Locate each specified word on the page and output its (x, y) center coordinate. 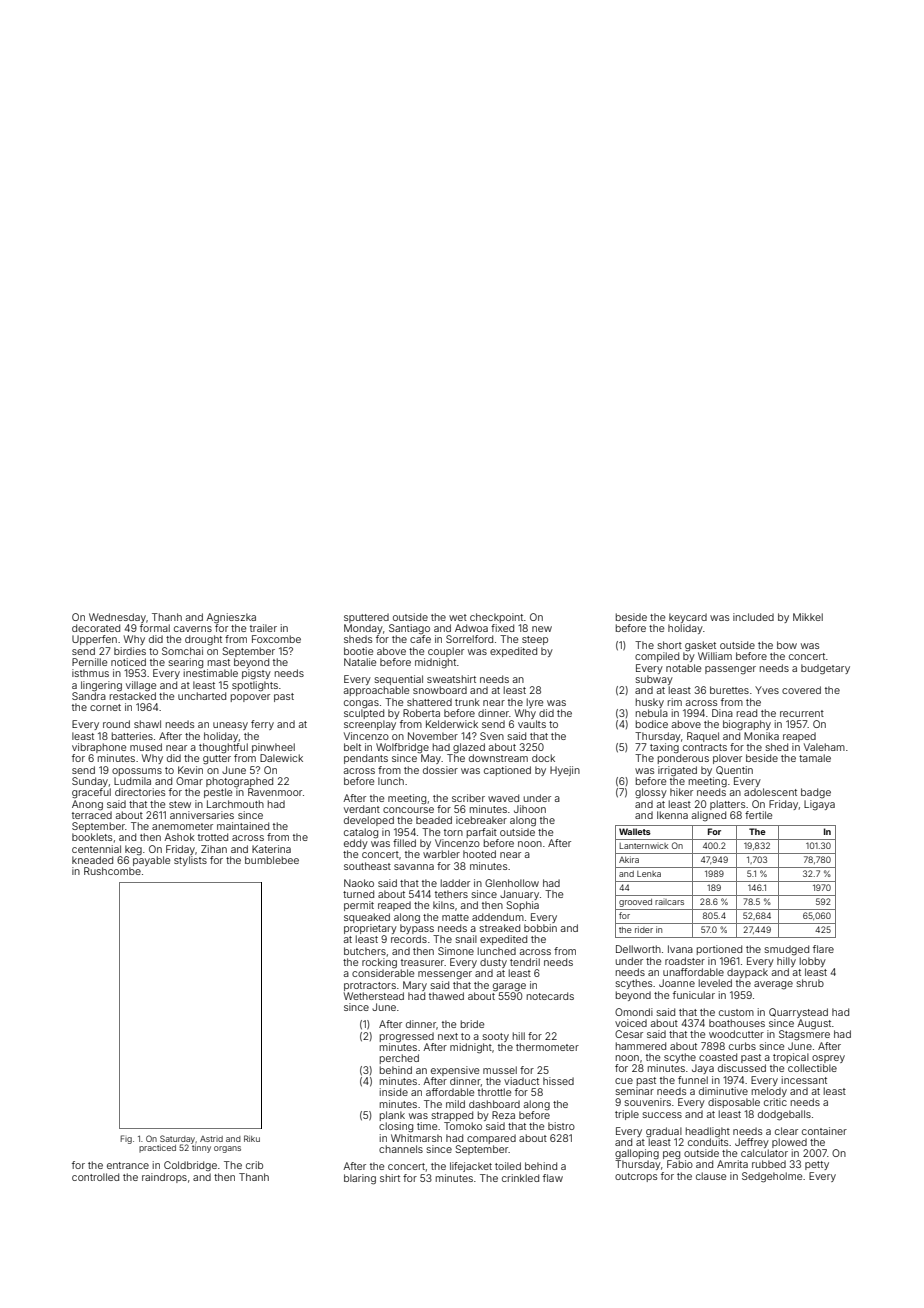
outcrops (636, 1177)
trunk (467, 702)
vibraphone (99, 748)
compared (491, 1139)
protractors (370, 986)
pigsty (256, 674)
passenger (730, 670)
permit (359, 906)
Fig (126, 1139)
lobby (813, 962)
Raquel (703, 737)
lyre (535, 703)
